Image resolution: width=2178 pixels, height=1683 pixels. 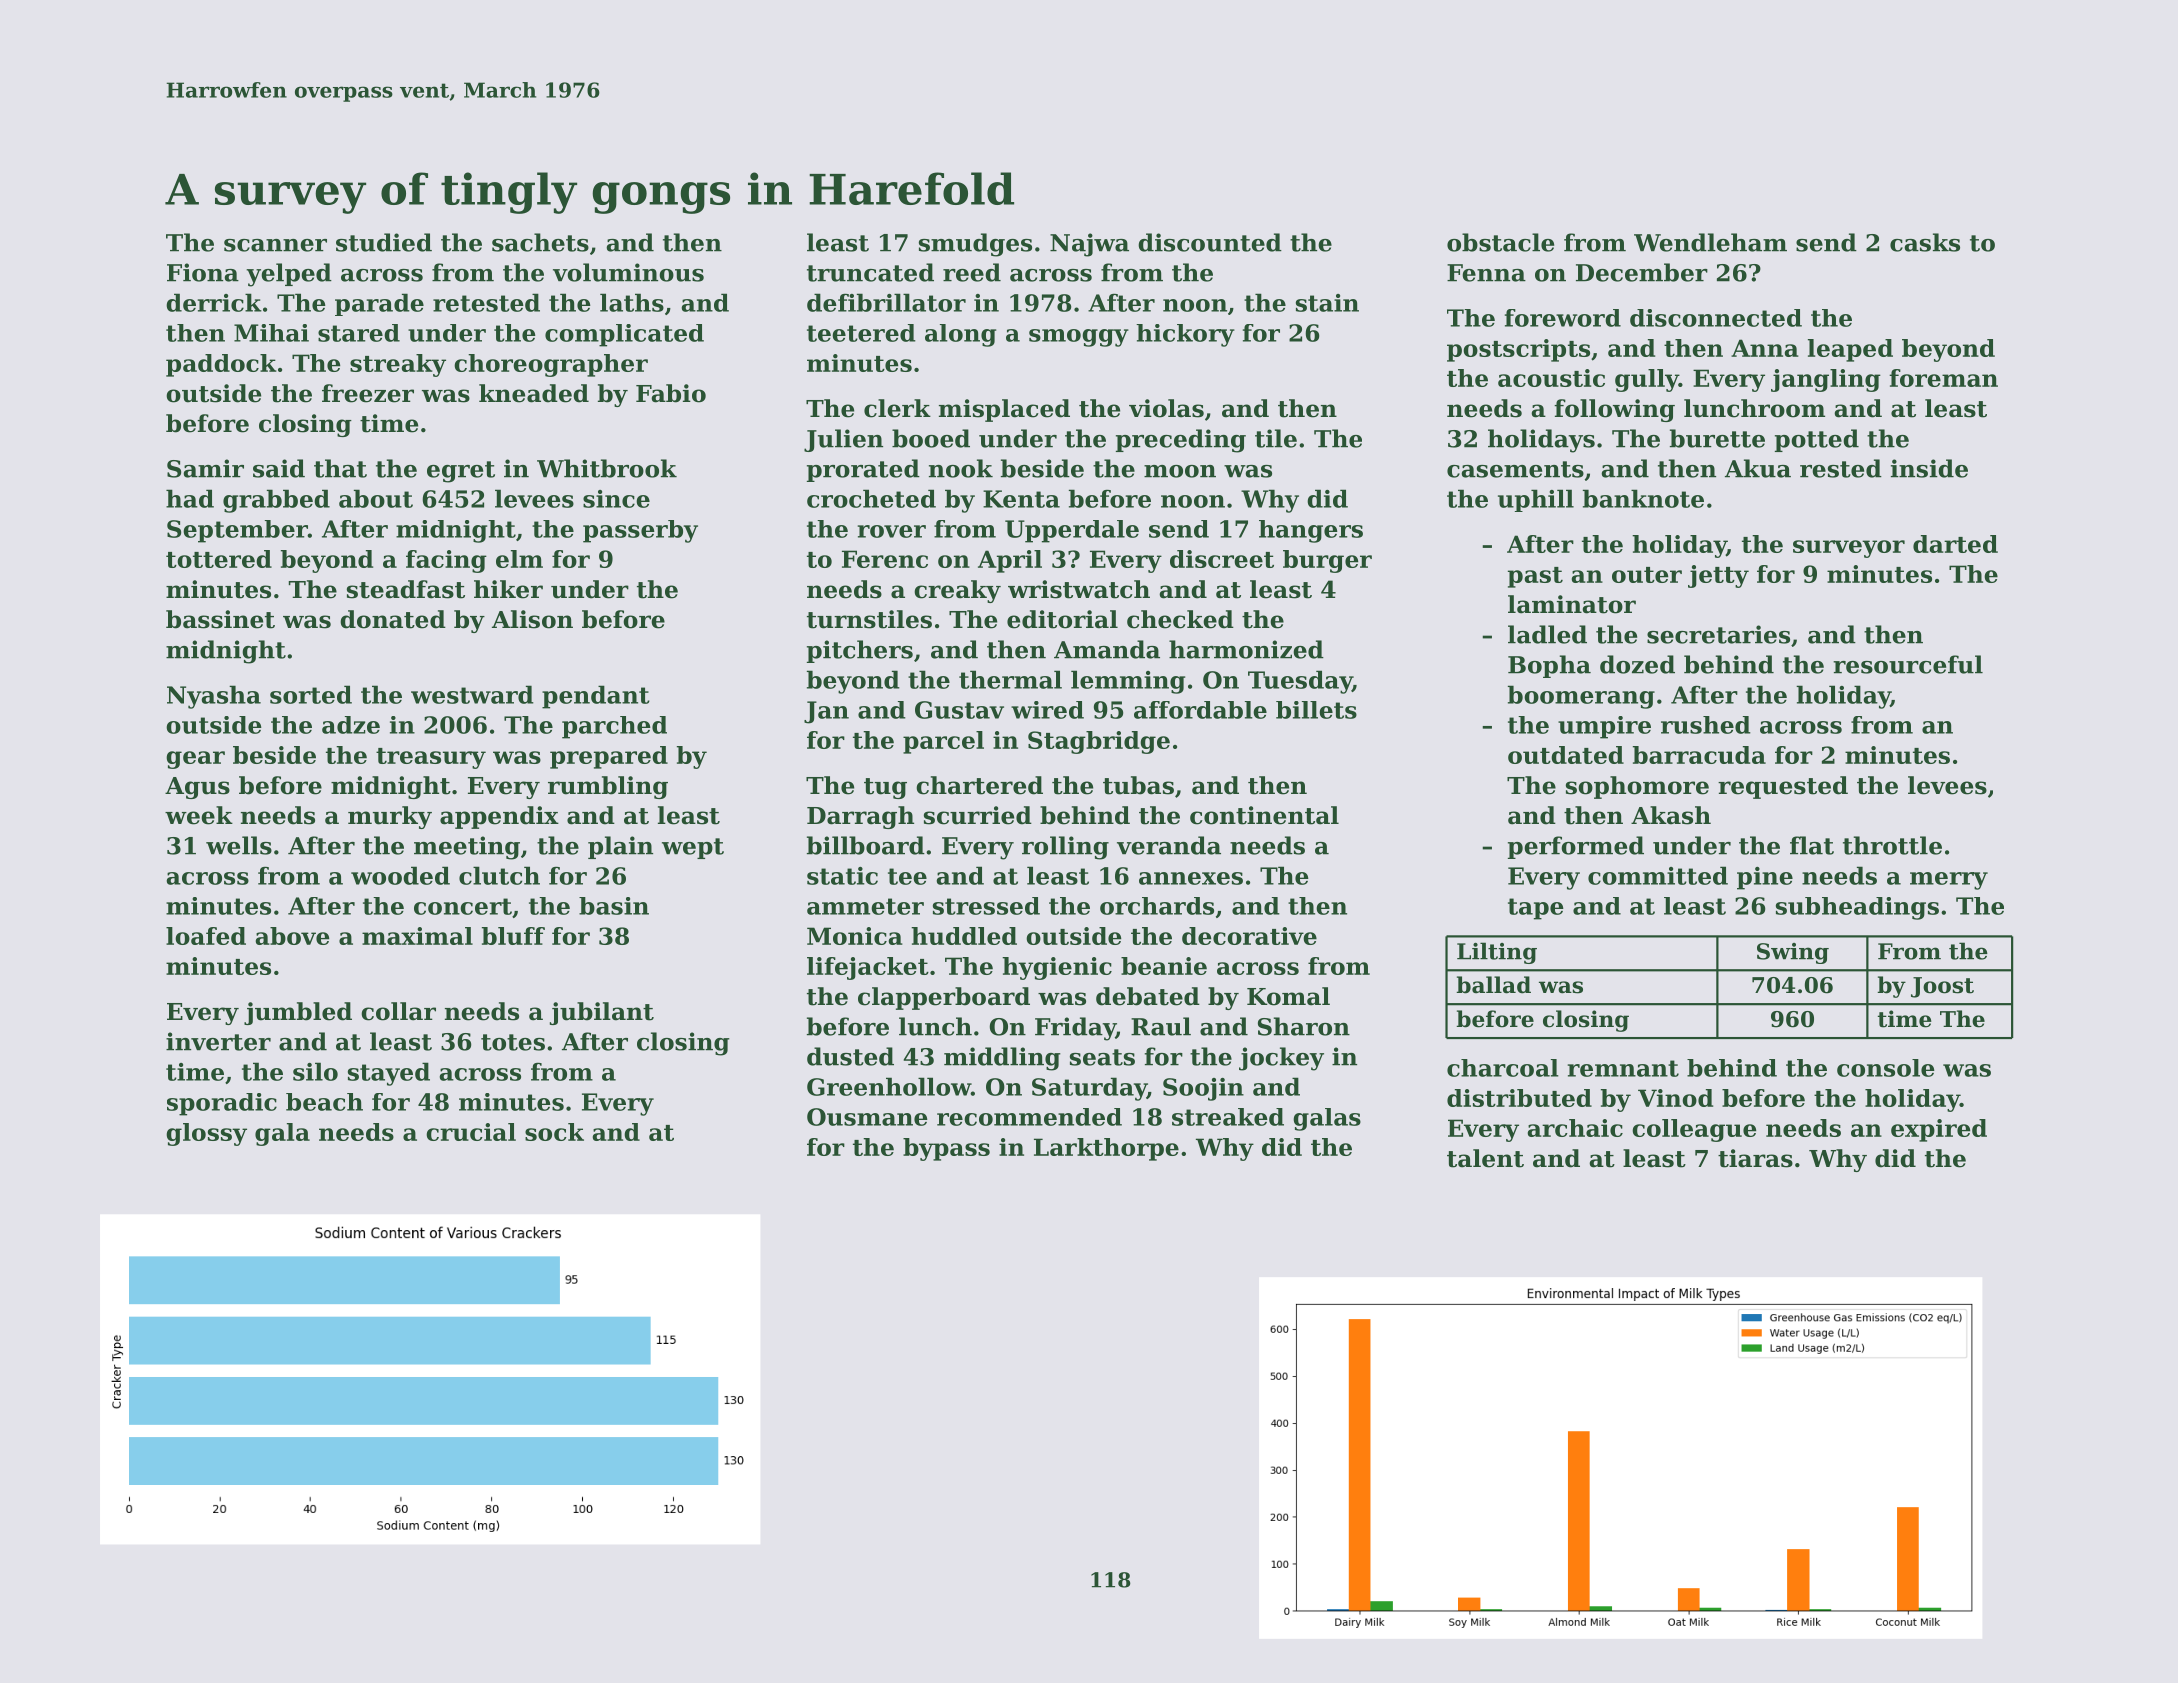 I want to click on bluff, so click(x=513, y=936).
